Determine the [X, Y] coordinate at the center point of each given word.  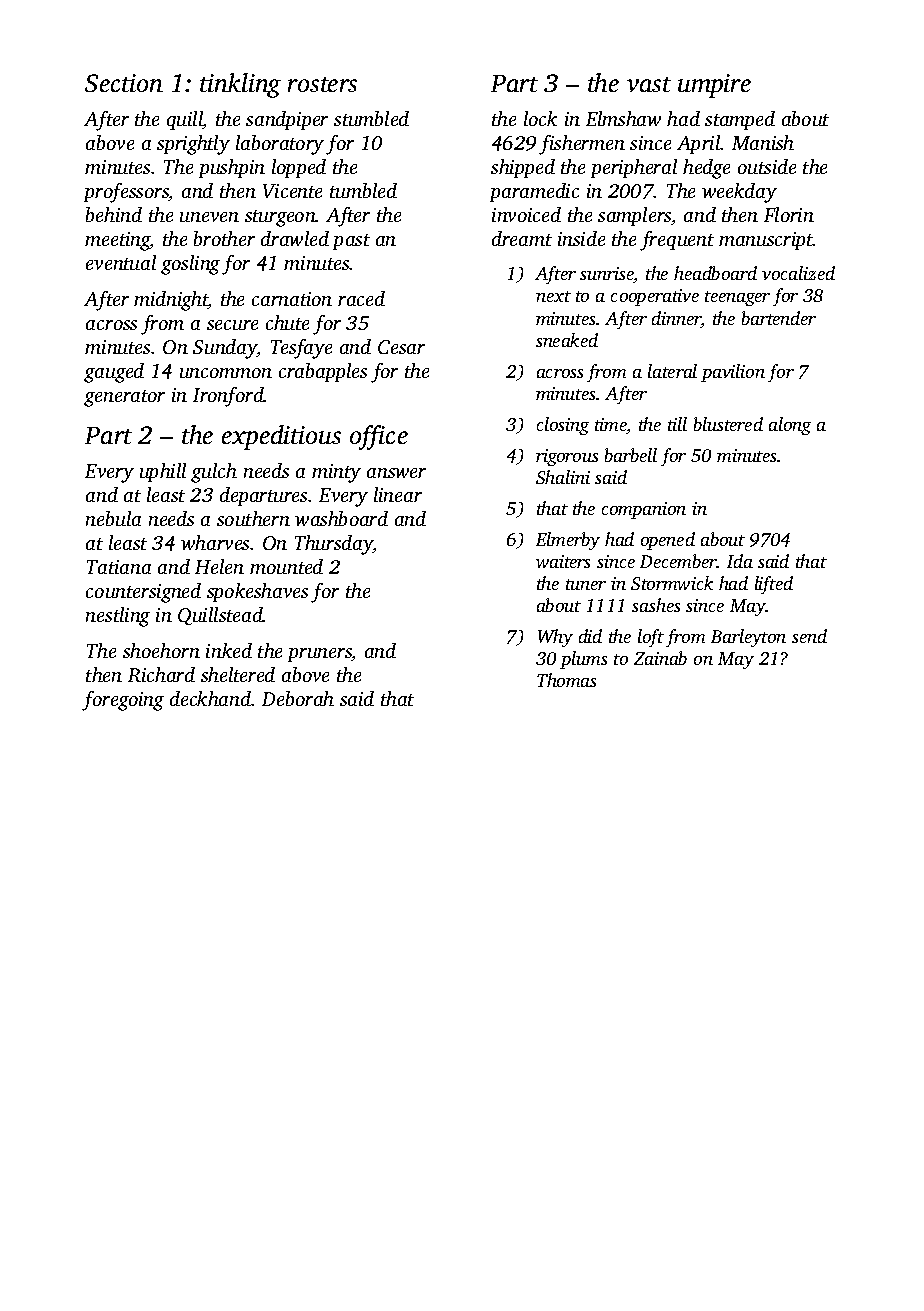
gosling [190, 265]
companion [644, 510]
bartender [779, 318]
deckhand [210, 698]
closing [563, 426]
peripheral [634, 168]
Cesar [401, 347]
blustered [728, 424]
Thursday [334, 545]
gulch [214, 473]
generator [124, 398]
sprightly [193, 145]
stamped [740, 120]
